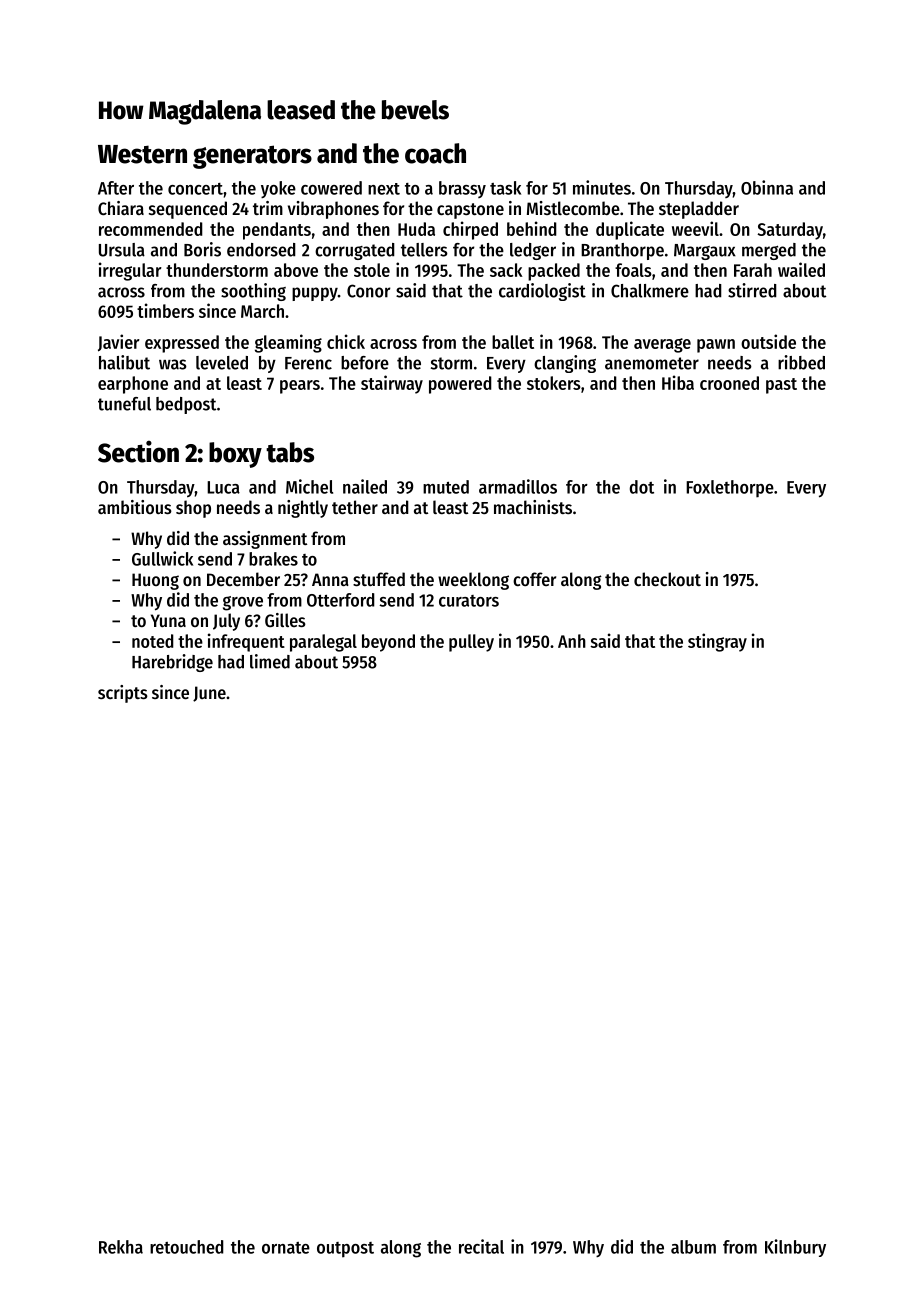 This page has height=1308, width=924. Describe the element at coordinates (388, 643) in the page. I see `beyond` at that location.
